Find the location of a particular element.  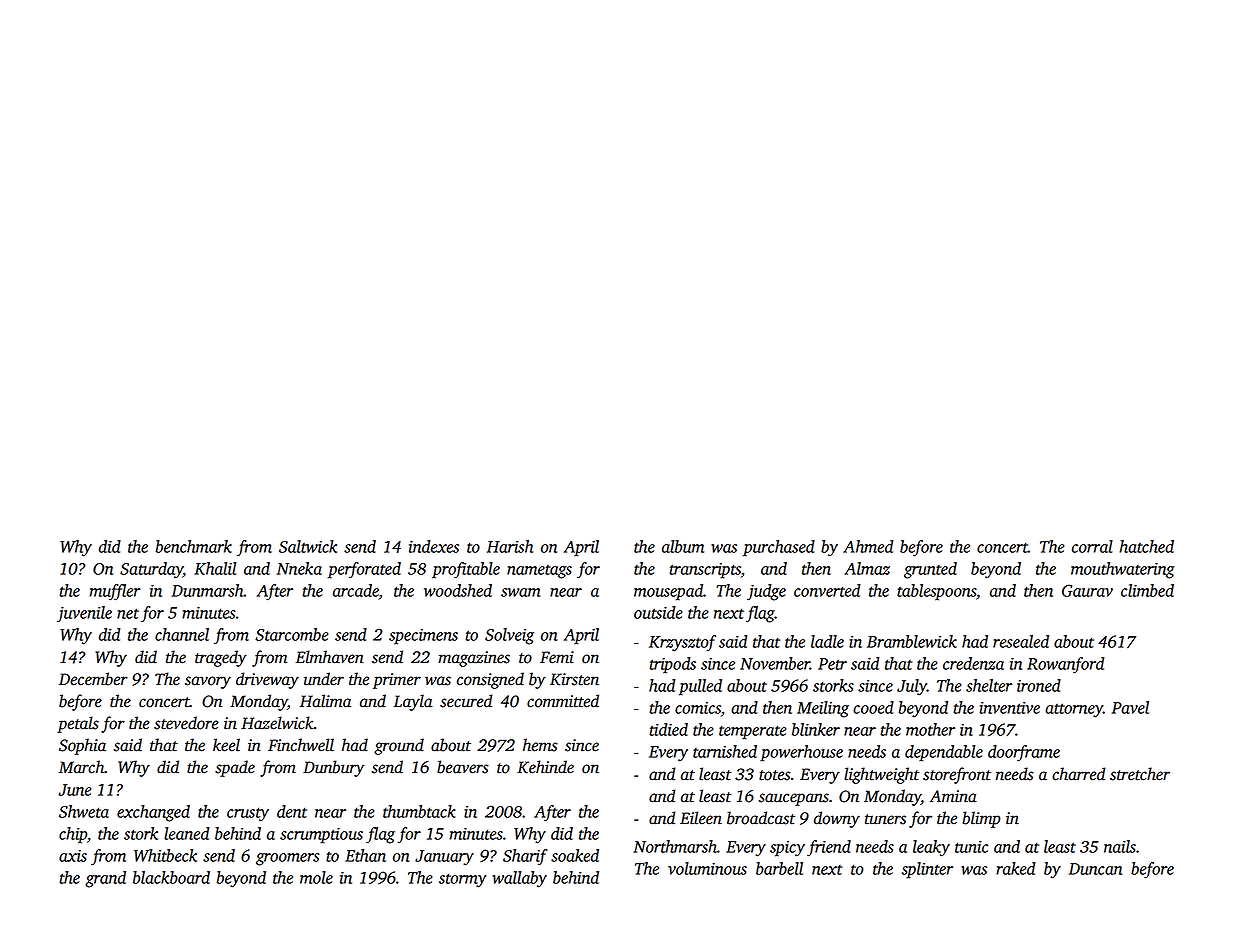

Solveig is located at coordinates (509, 636).
